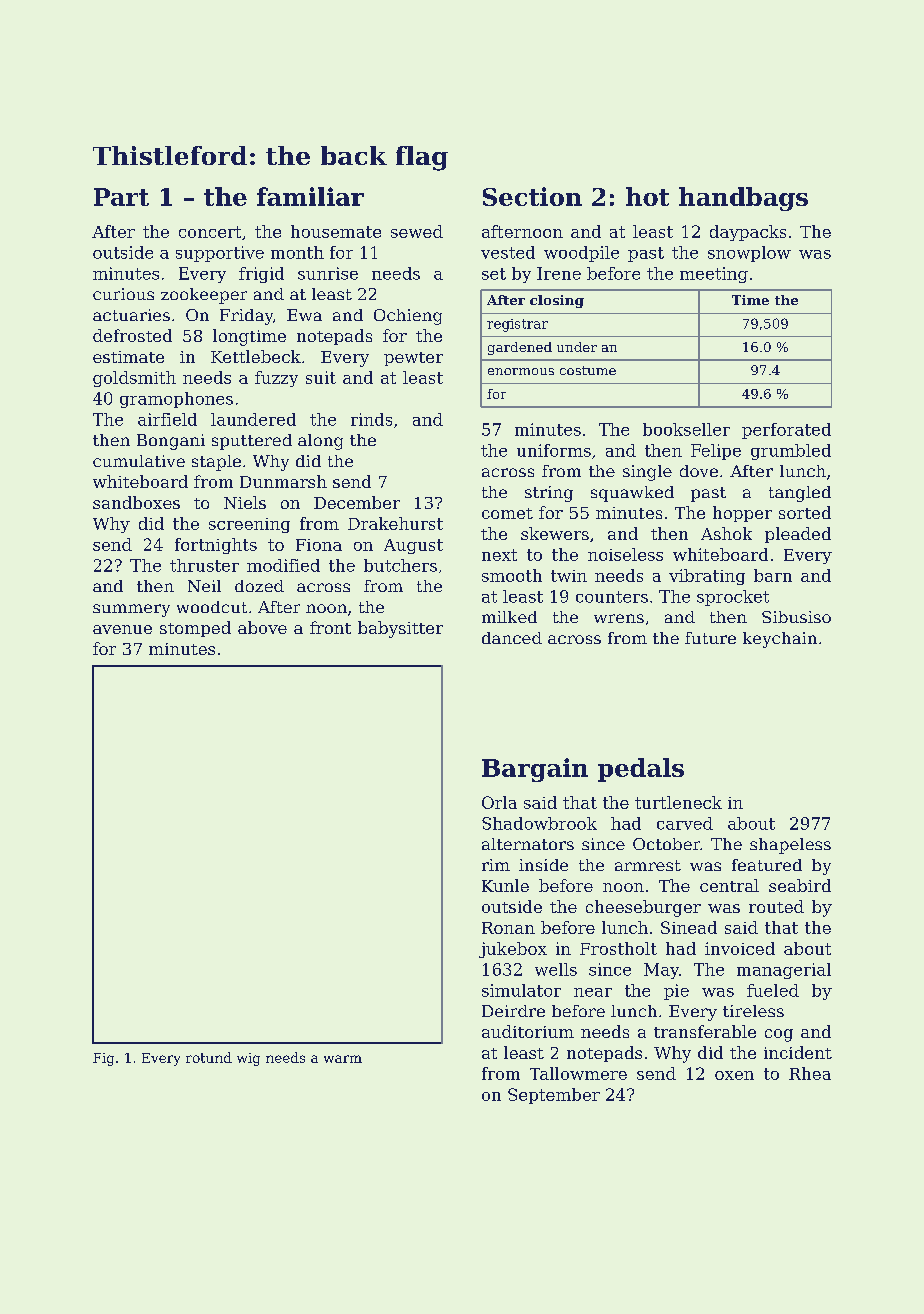 The width and height of the image is (924, 1314). What do you see at coordinates (122, 629) in the image?
I see `avenue` at bounding box center [122, 629].
